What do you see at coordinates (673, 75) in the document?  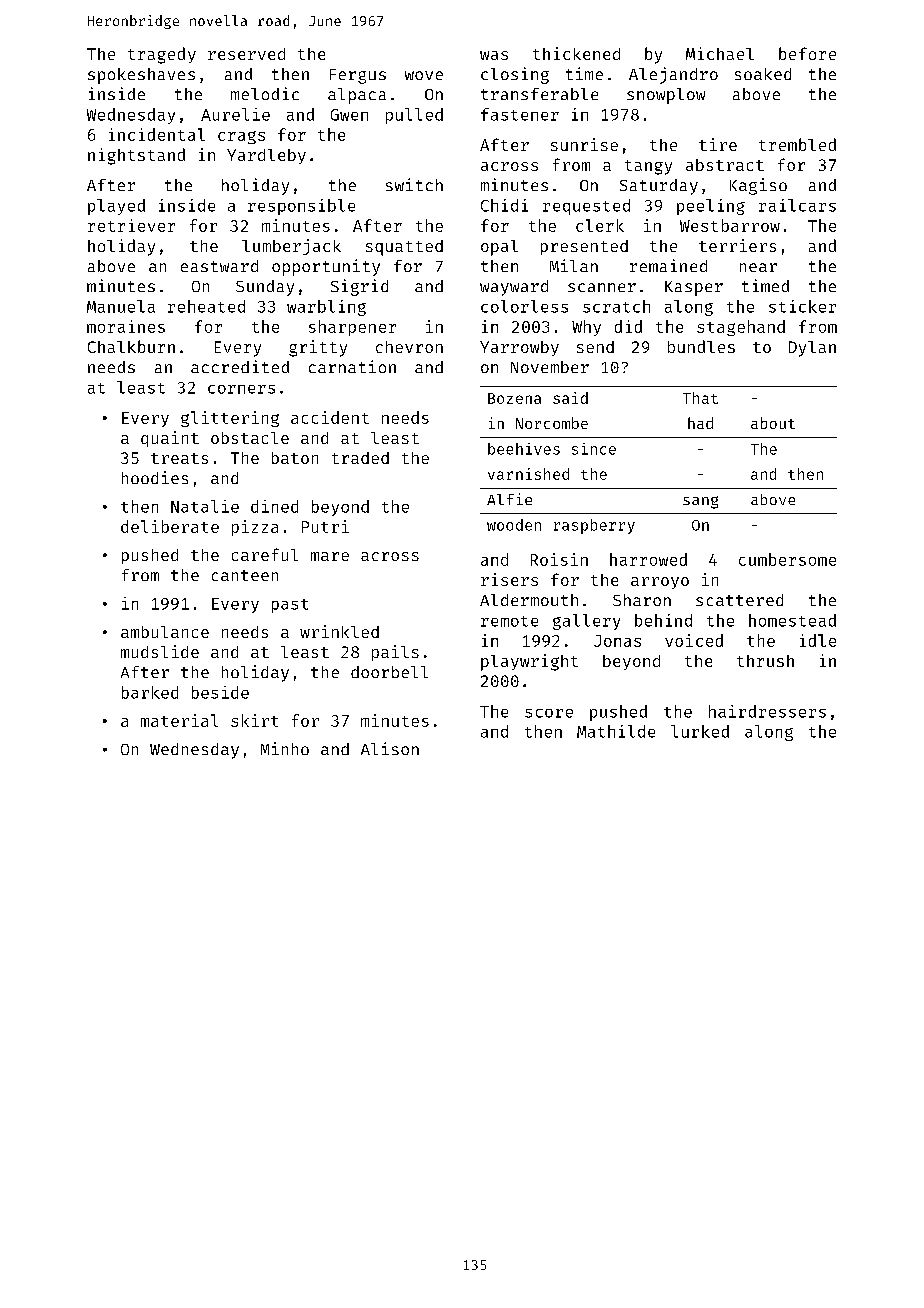 I see `Alejandro` at bounding box center [673, 75].
